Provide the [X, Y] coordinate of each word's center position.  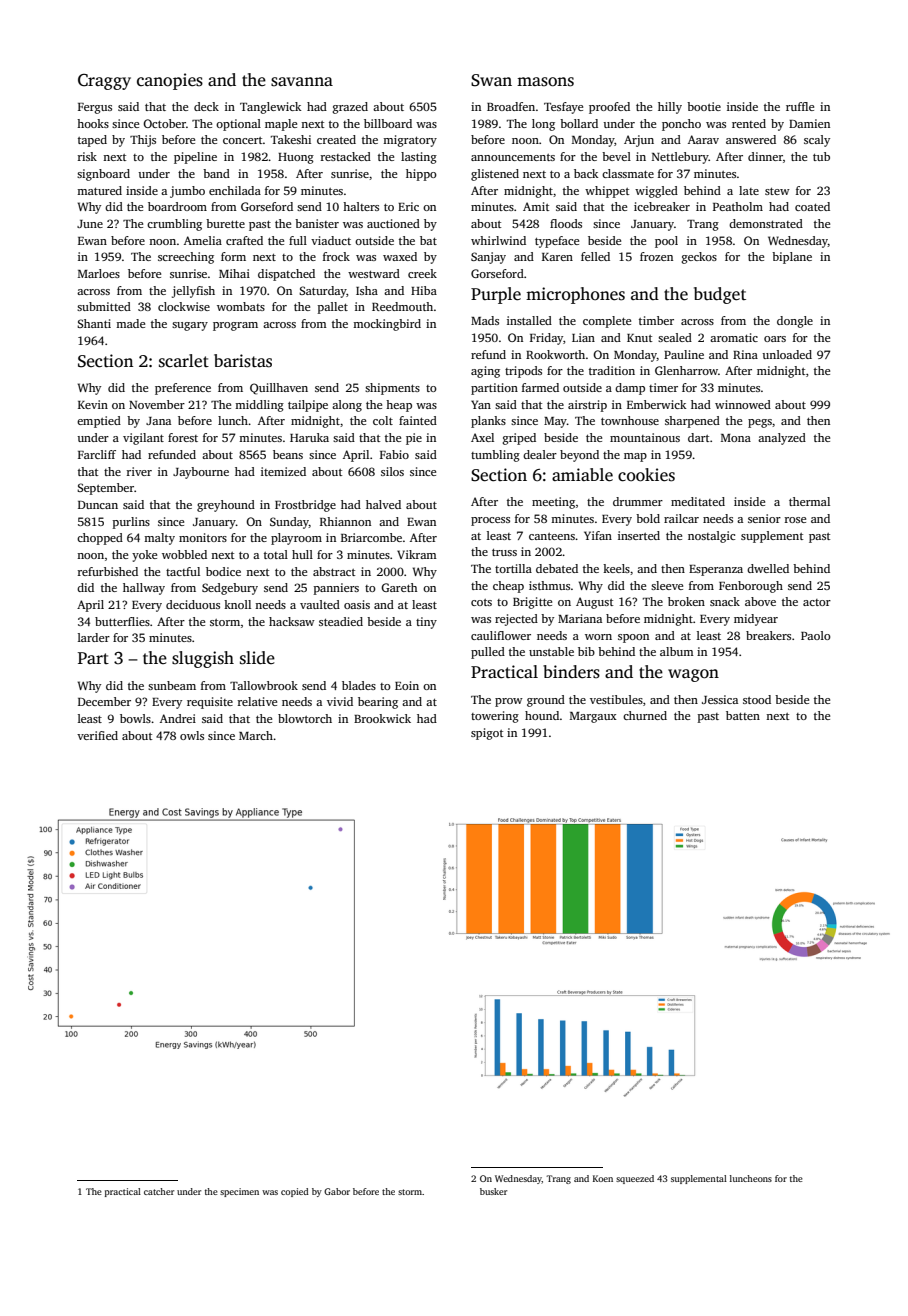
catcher [159, 1191]
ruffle [800, 106]
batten [743, 715]
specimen [239, 1192]
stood [757, 699]
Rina [745, 354]
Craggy [104, 82]
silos [392, 471]
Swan [491, 80]
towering [495, 717]
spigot [487, 734]
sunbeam [172, 685]
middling [259, 406]
